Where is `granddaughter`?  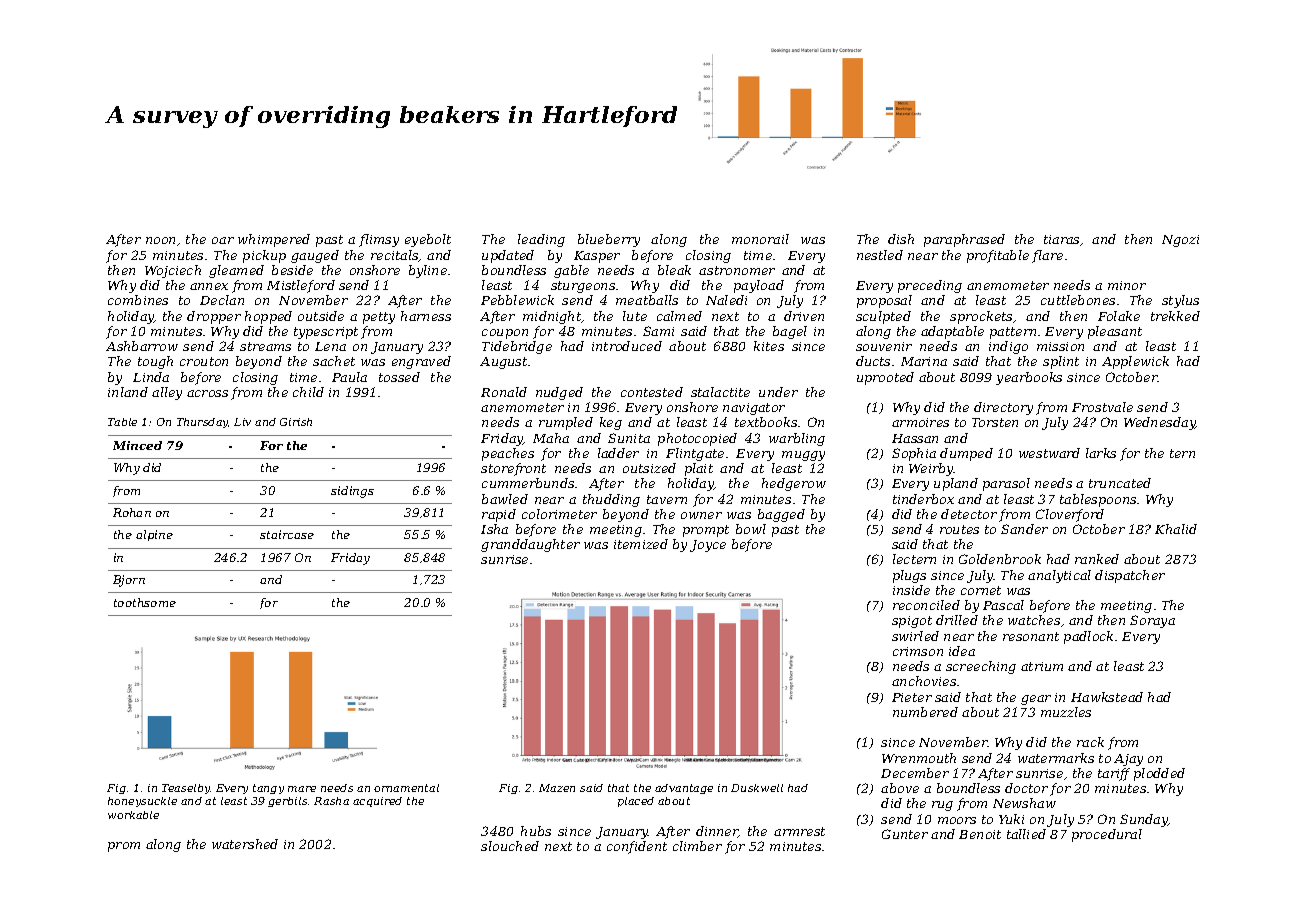 granddaughter is located at coordinates (530, 545).
